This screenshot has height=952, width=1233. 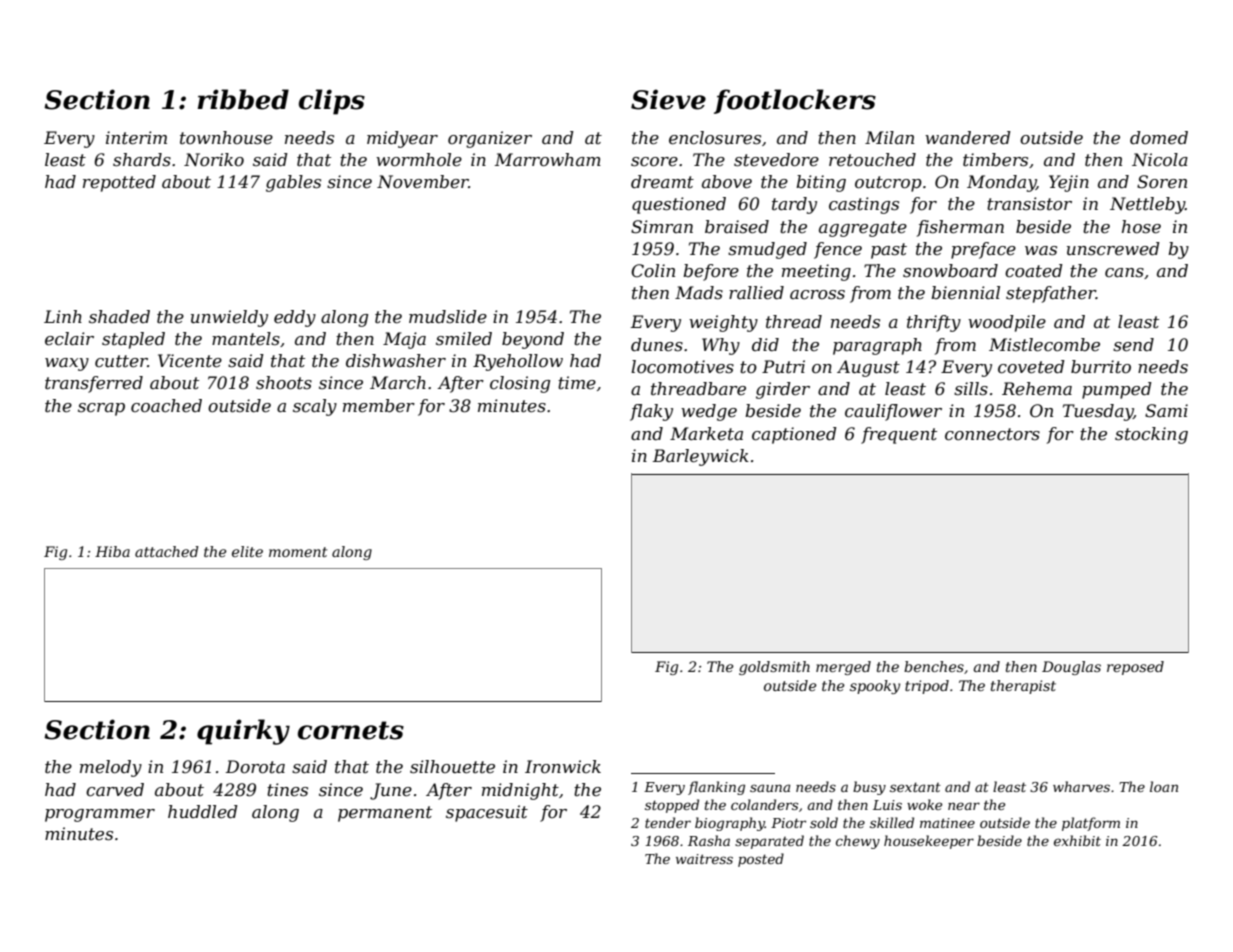 I want to click on programmer, so click(x=100, y=815).
